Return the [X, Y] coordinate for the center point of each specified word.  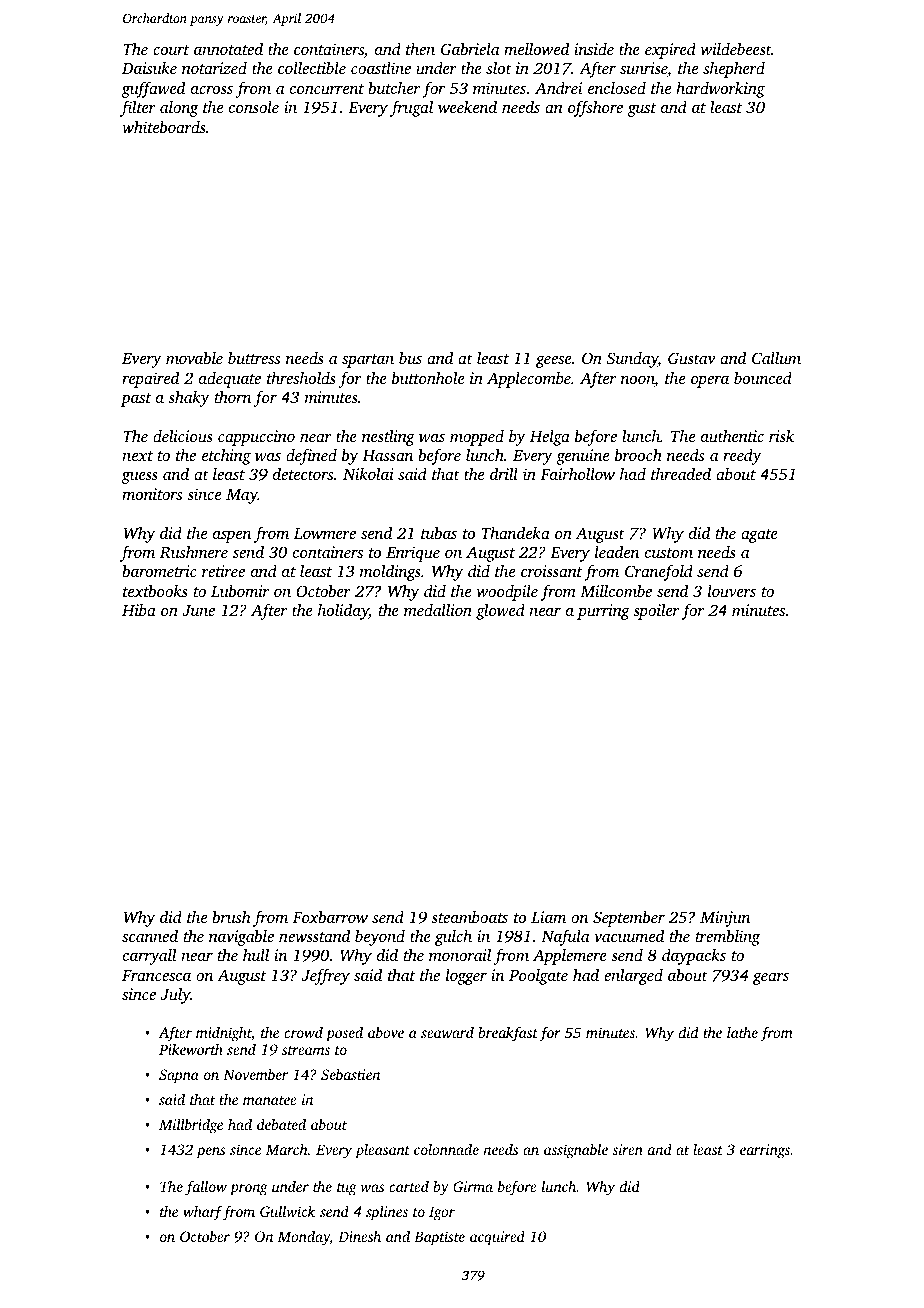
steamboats [469, 917]
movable [194, 357]
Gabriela [470, 49]
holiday [343, 611]
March [287, 1149]
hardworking [720, 89]
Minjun [725, 919]
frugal [411, 108]
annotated [228, 48]
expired [670, 51]
